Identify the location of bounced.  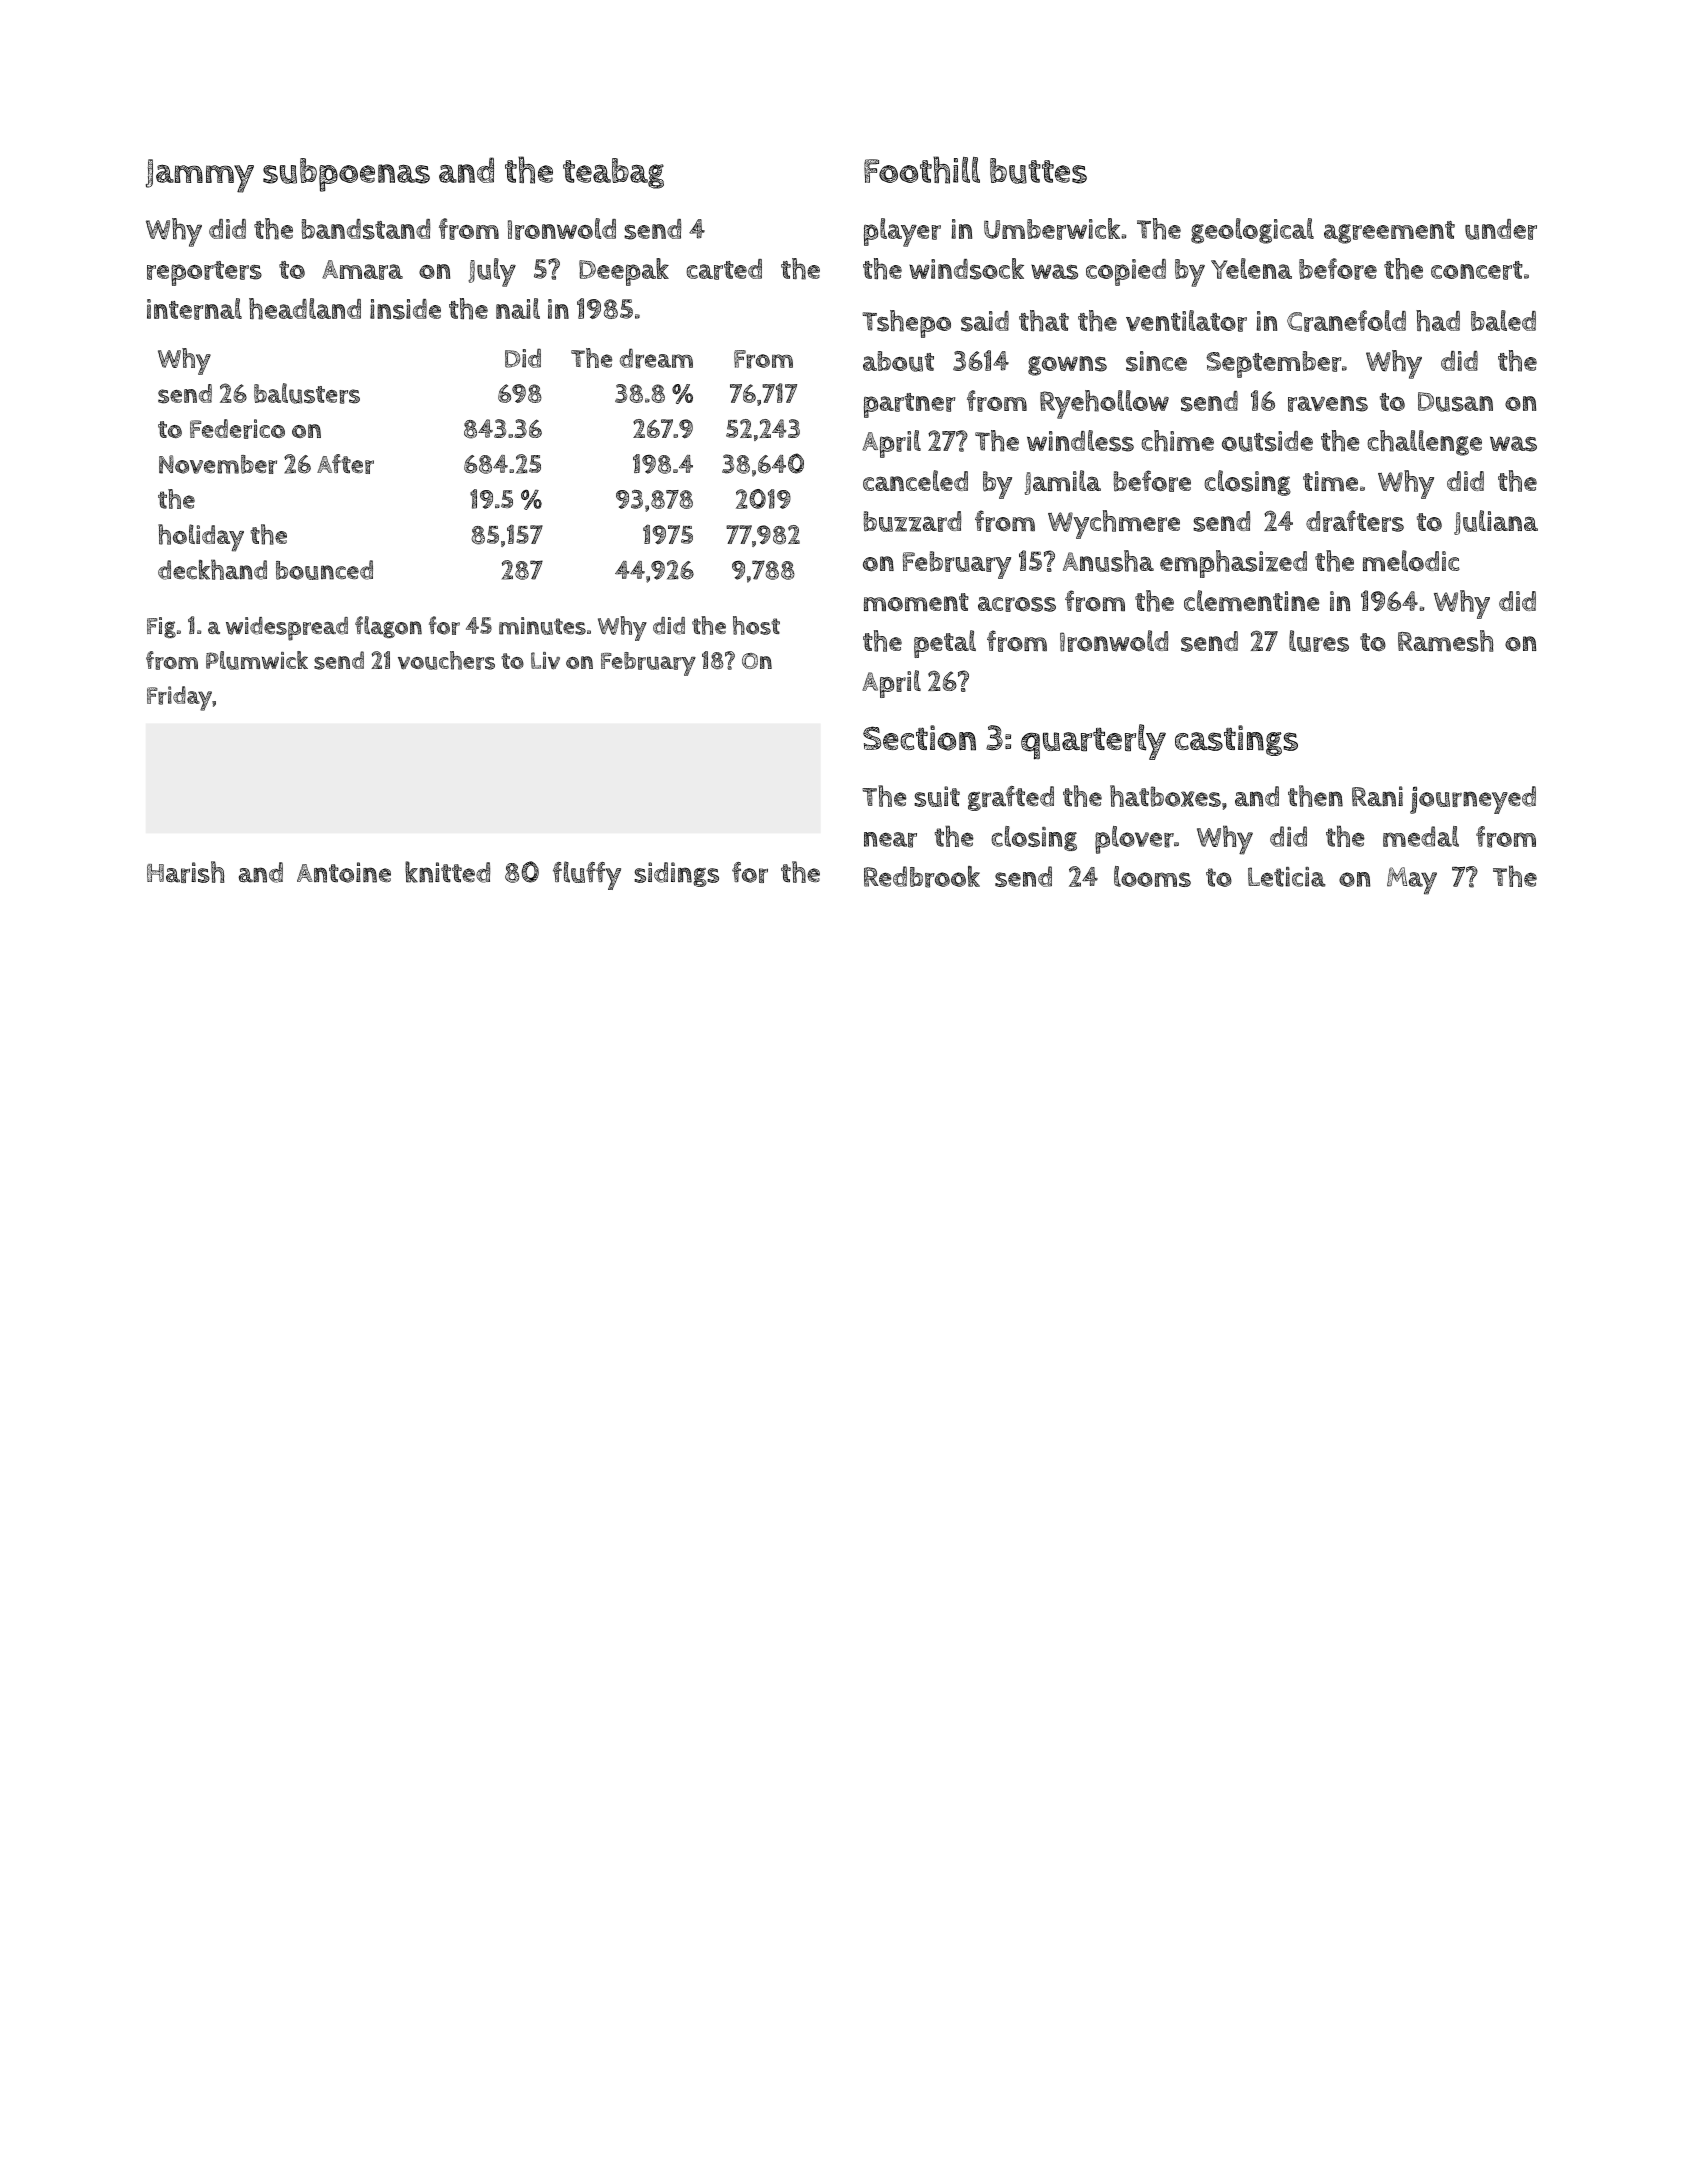
(324, 570).
